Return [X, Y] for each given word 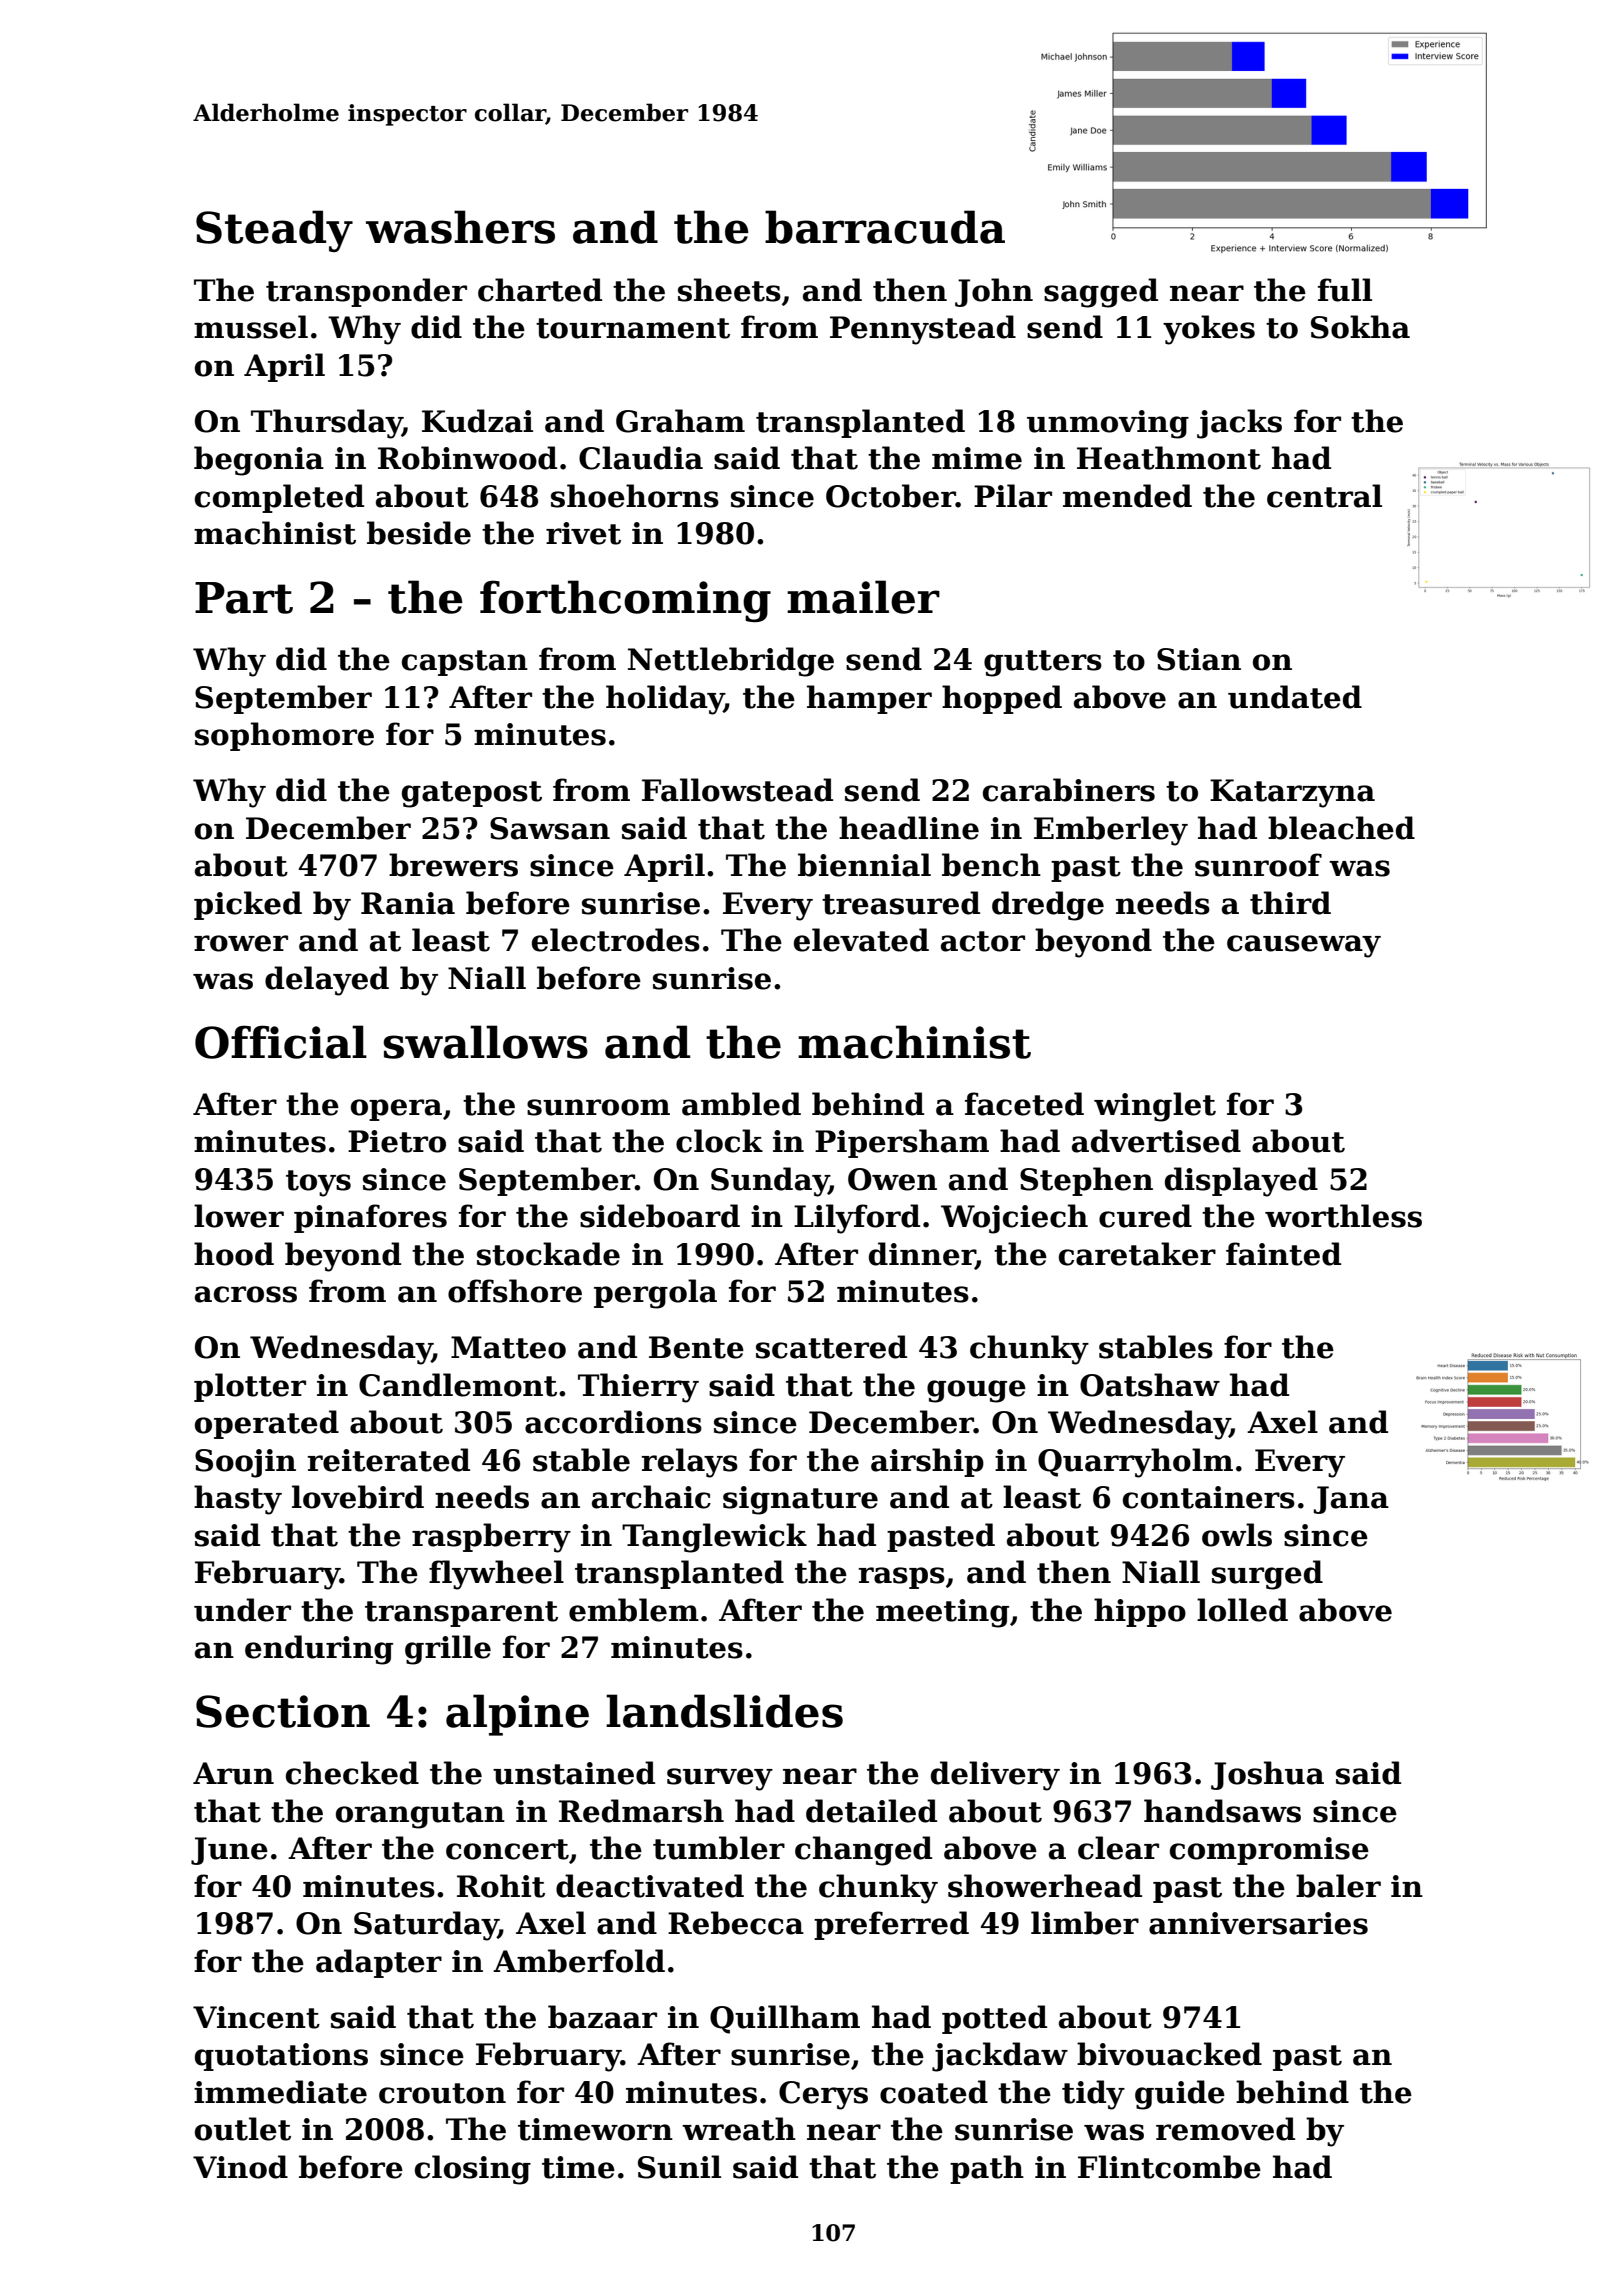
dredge [1048, 906]
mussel [251, 327]
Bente [696, 1347]
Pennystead [923, 330]
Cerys [823, 2095]
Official [281, 1042]
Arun [233, 1773]
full [1345, 290]
